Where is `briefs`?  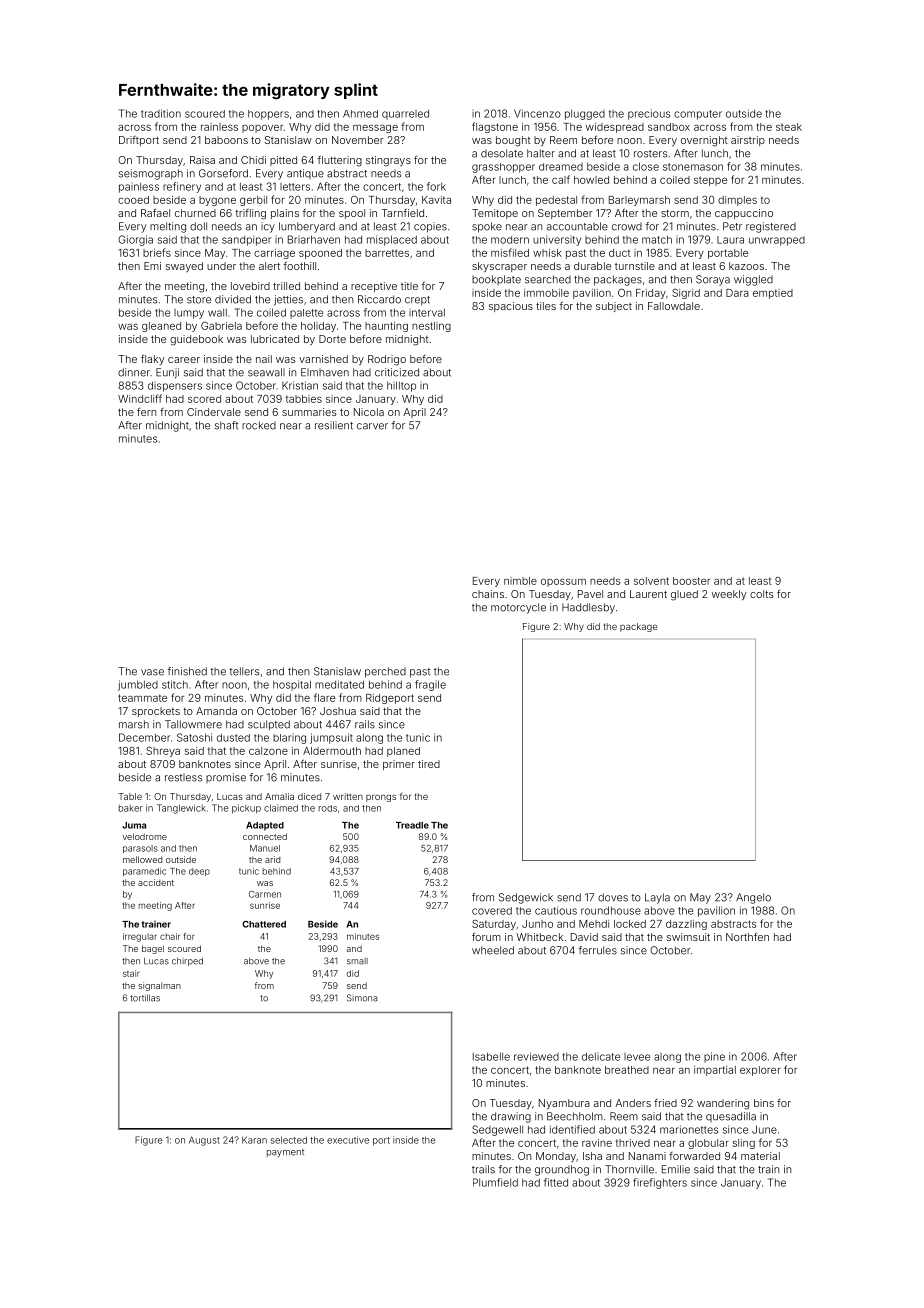 briefs is located at coordinates (157, 252).
